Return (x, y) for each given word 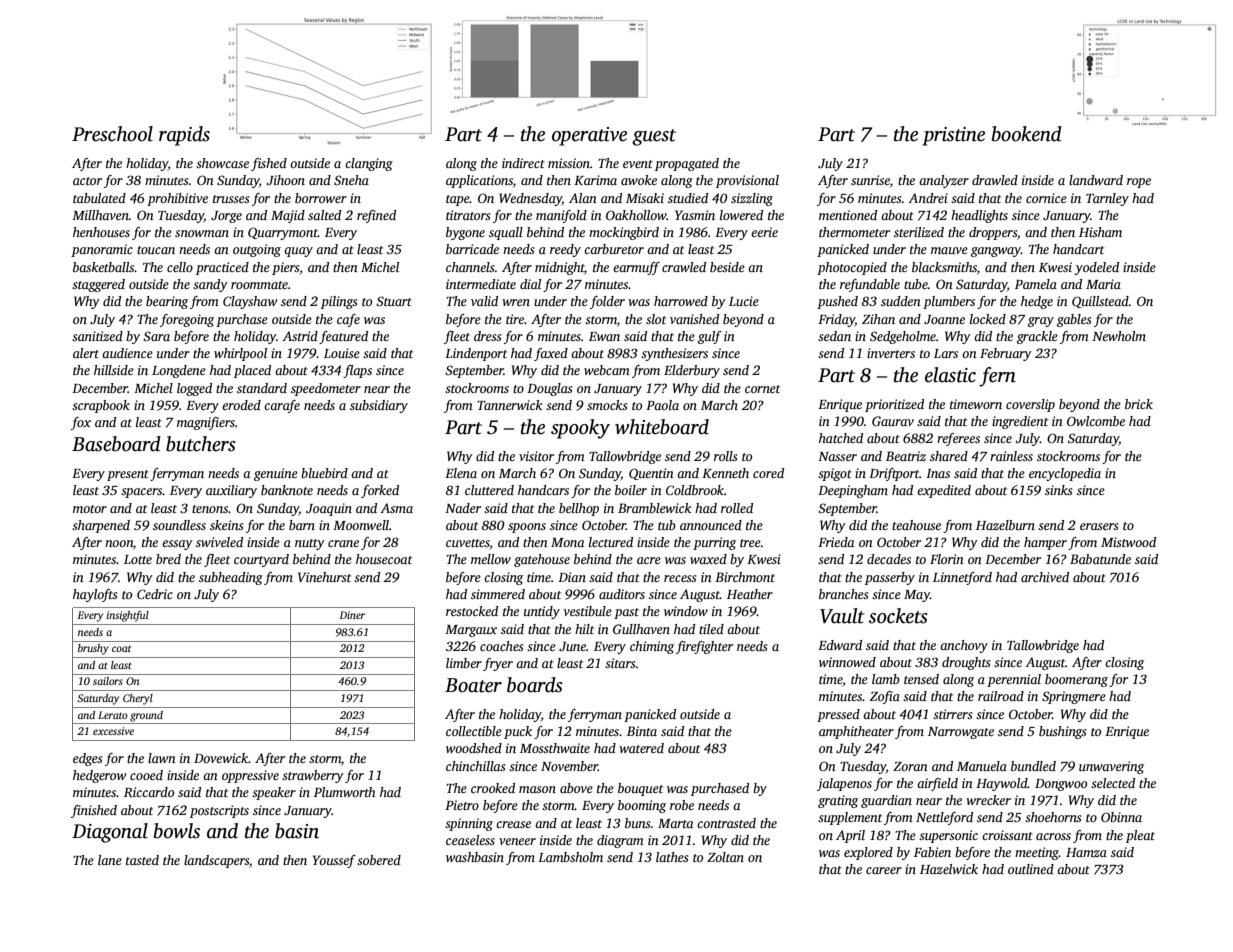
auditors (622, 594)
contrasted (726, 823)
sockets (898, 616)
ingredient (1020, 422)
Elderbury (692, 371)
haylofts (95, 595)
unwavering (1111, 767)
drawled (995, 180)
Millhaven (100, 215)
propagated (687, 164)
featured (343, 337)
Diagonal (110, 833)
